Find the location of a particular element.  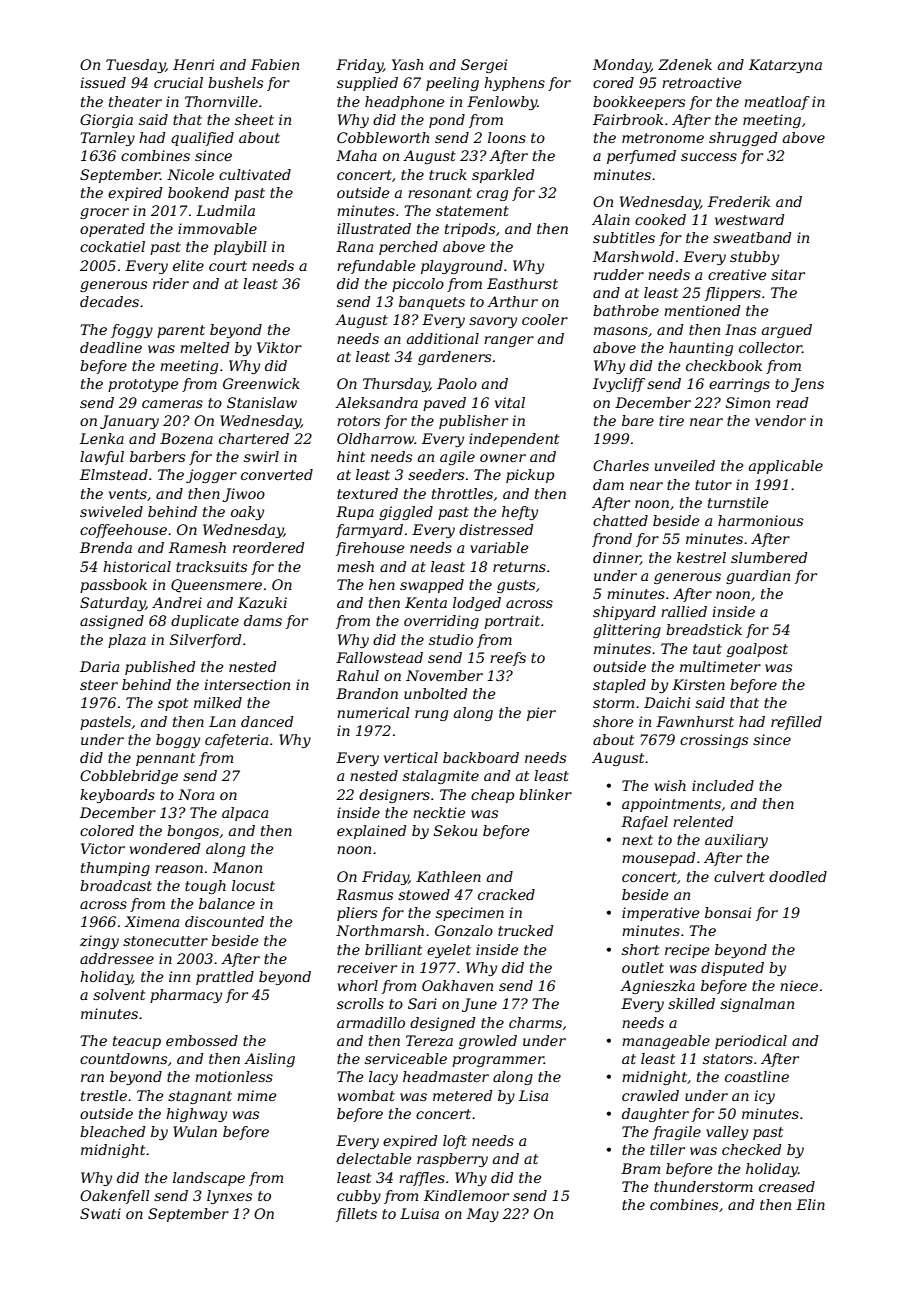

lynxes is located at coordinates (229, 1197).
